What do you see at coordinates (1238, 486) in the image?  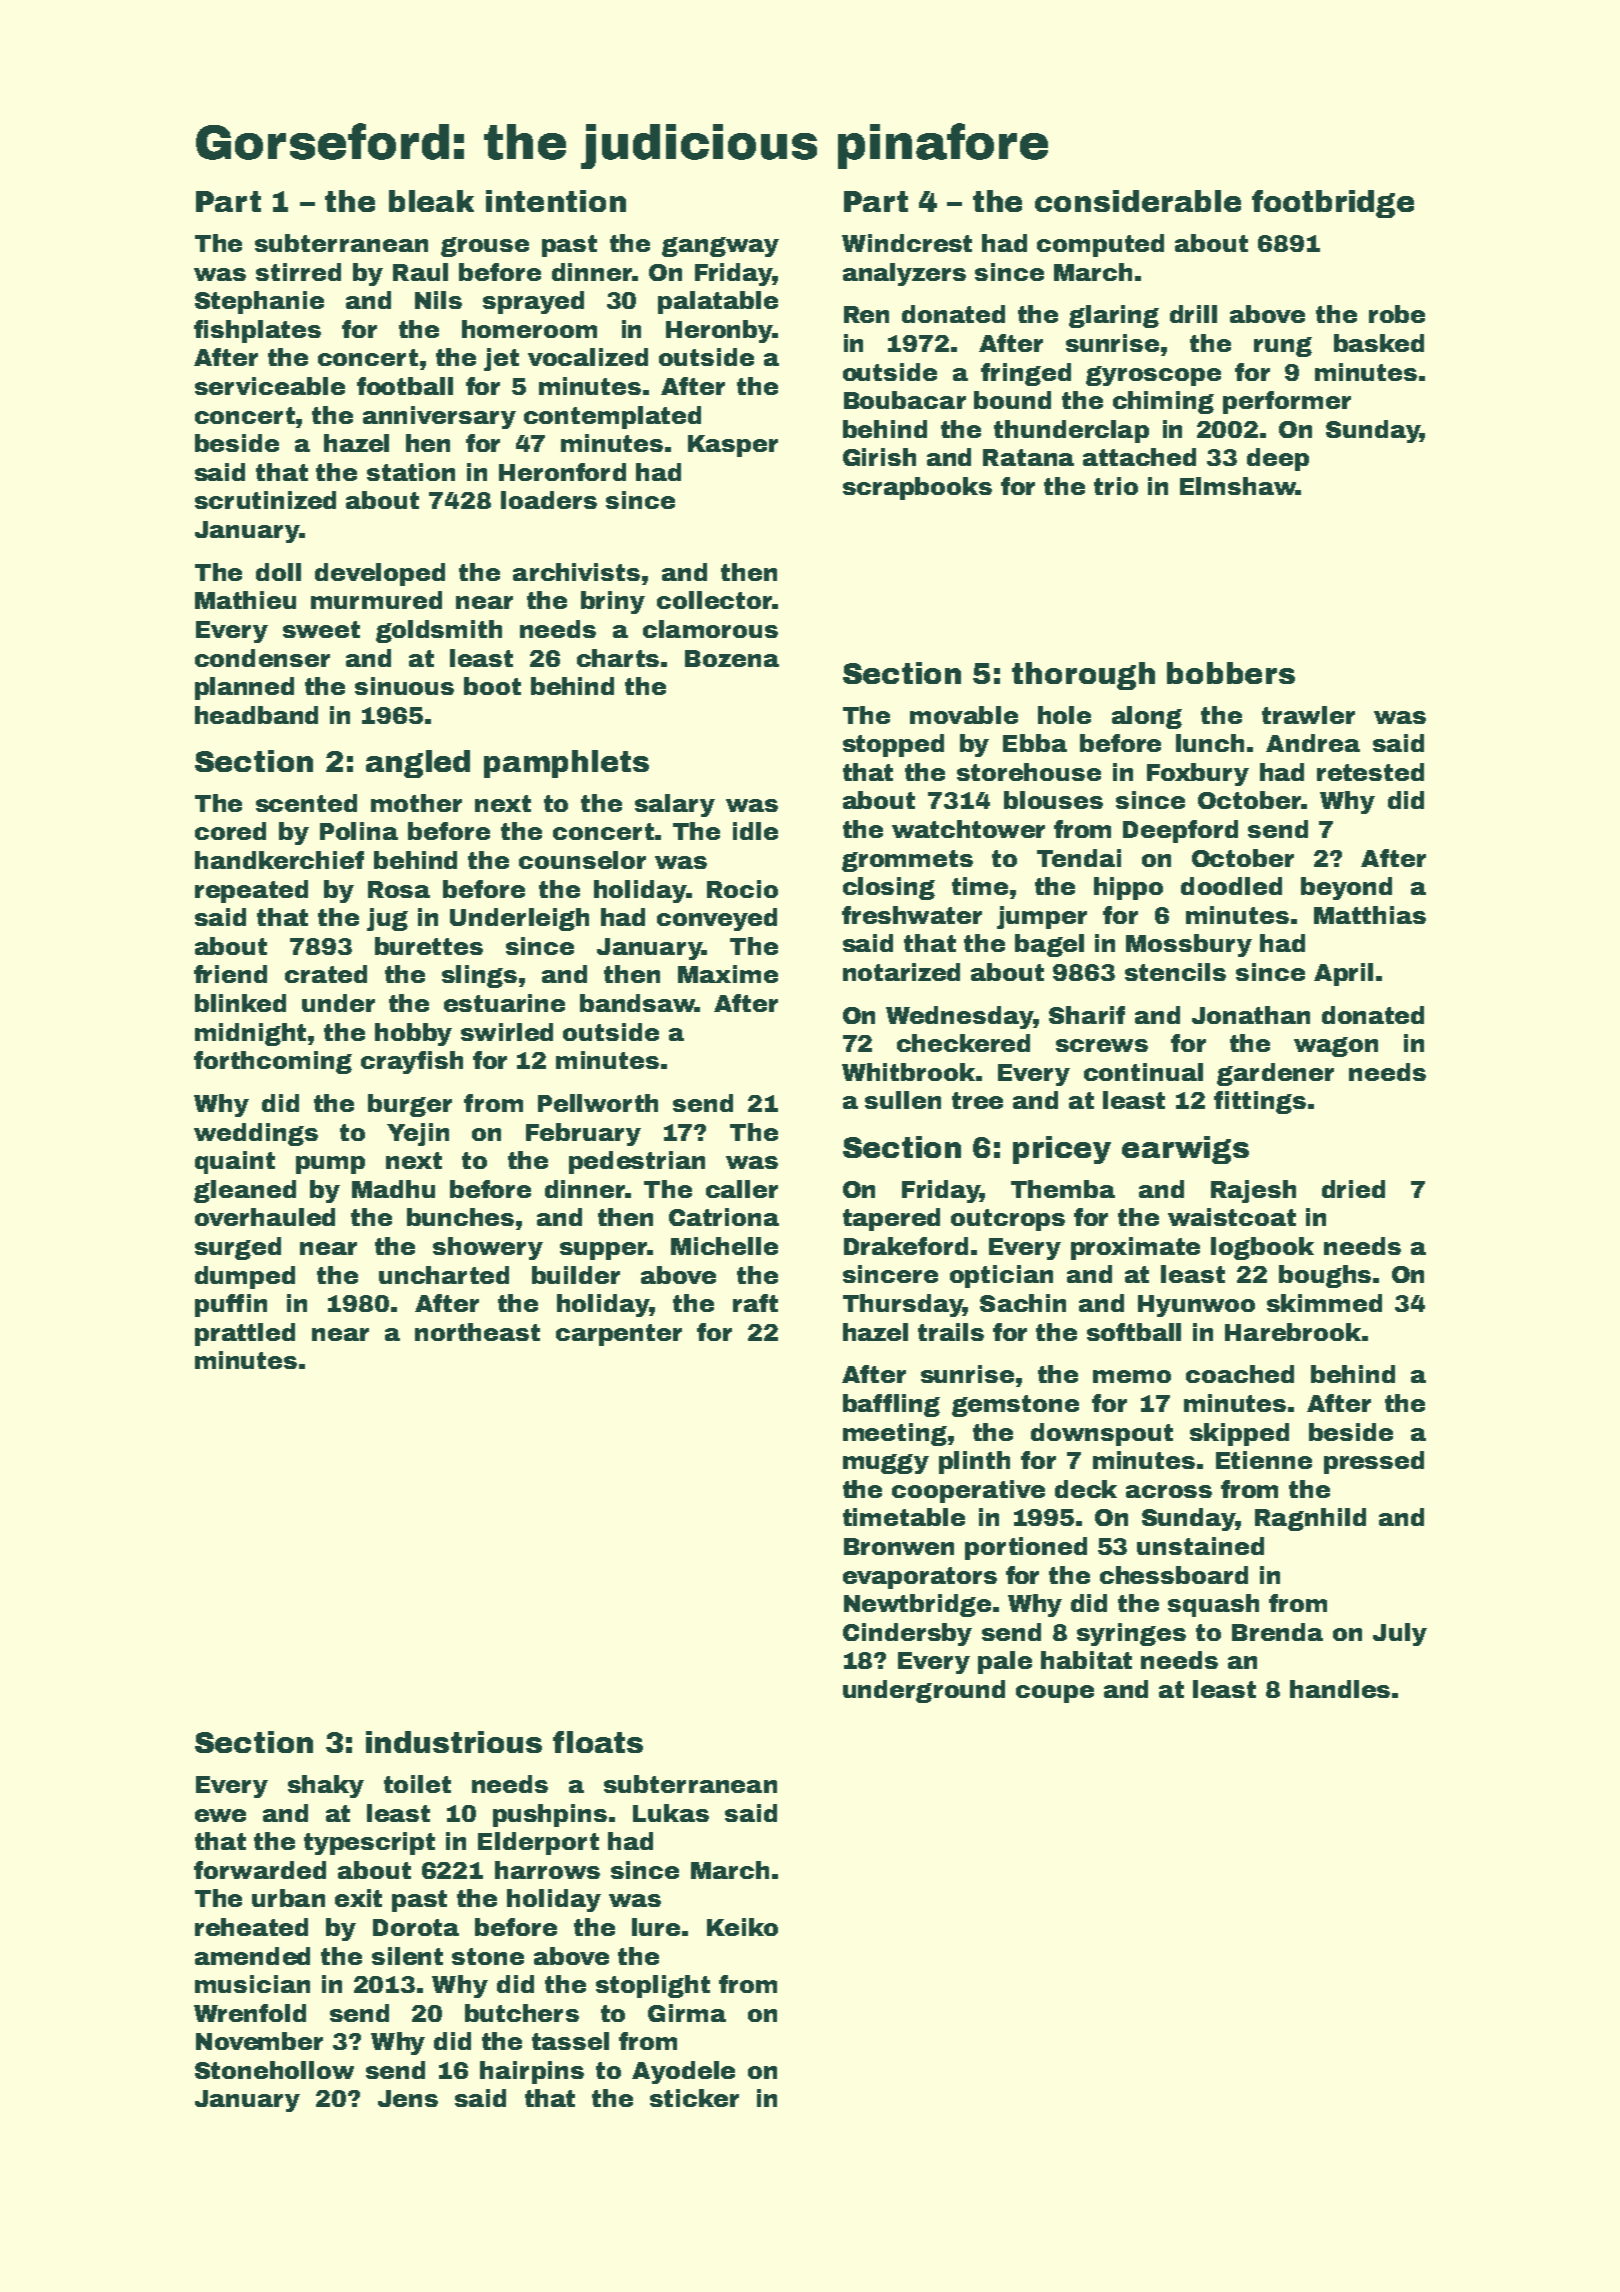 I see `Elmshaw` at bounding box center [1238, 486].
